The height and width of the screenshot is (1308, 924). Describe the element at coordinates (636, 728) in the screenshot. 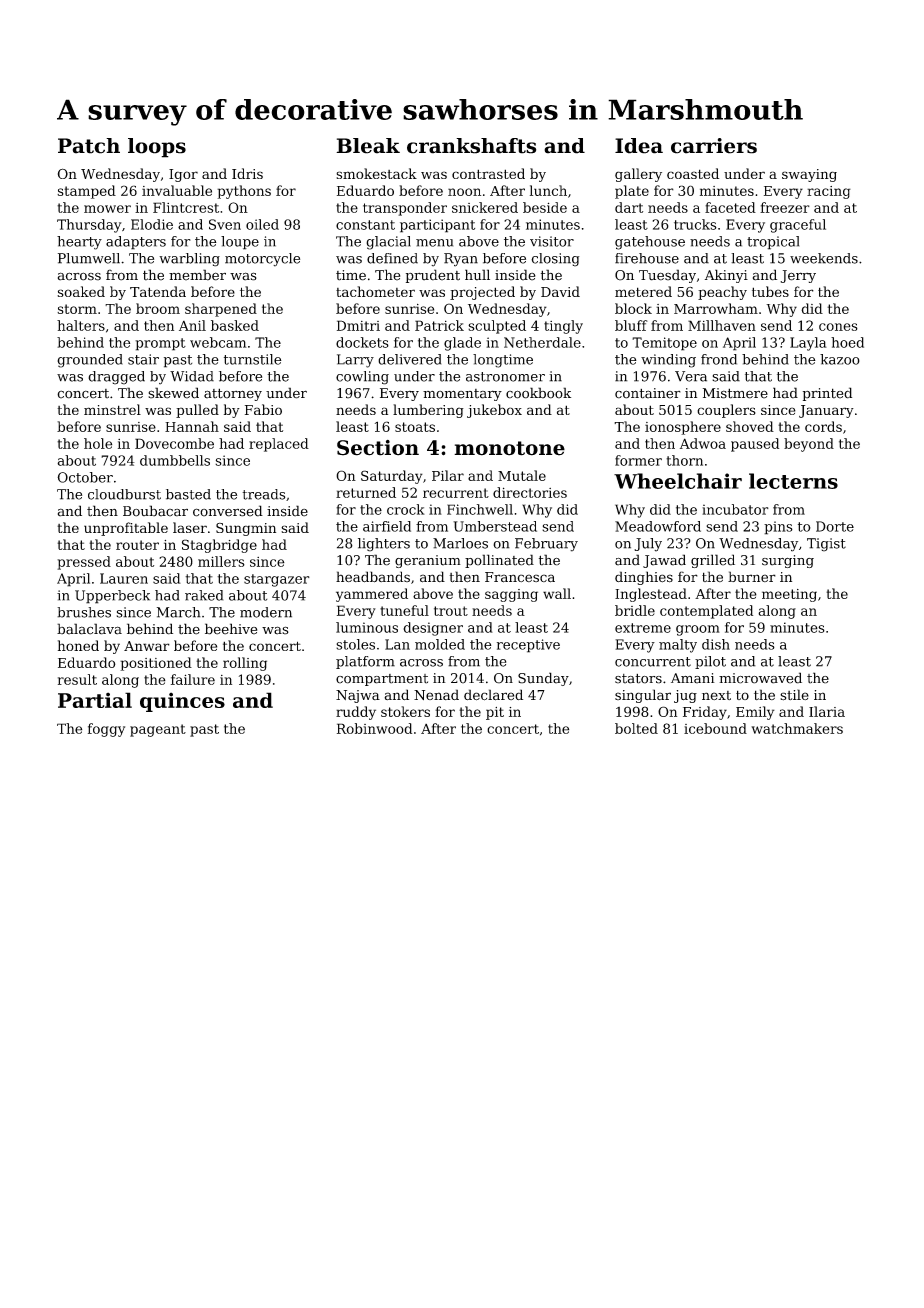

I see `bolted` at that location.
